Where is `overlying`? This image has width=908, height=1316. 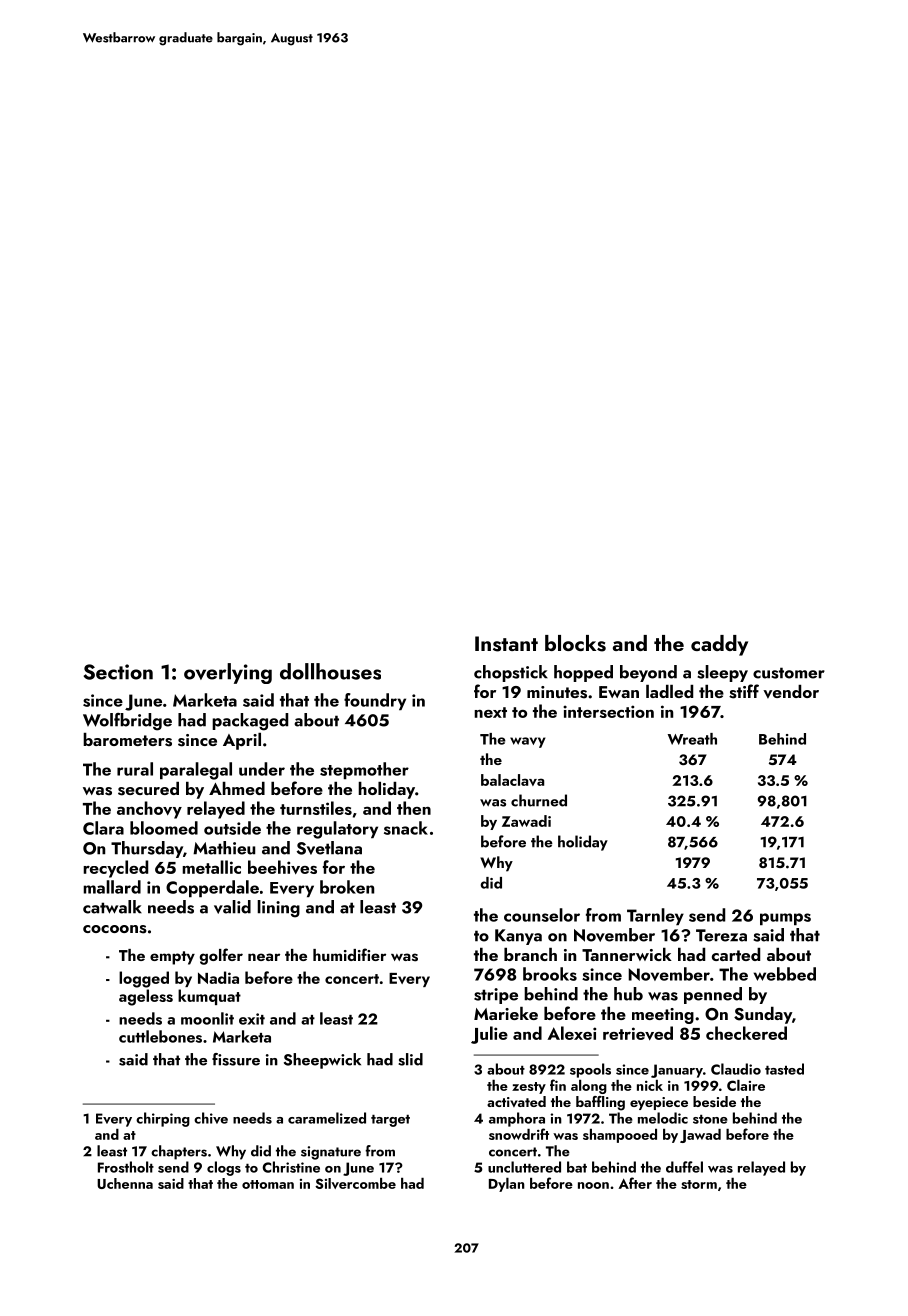 overlying is located at coordinates (228, 673).
